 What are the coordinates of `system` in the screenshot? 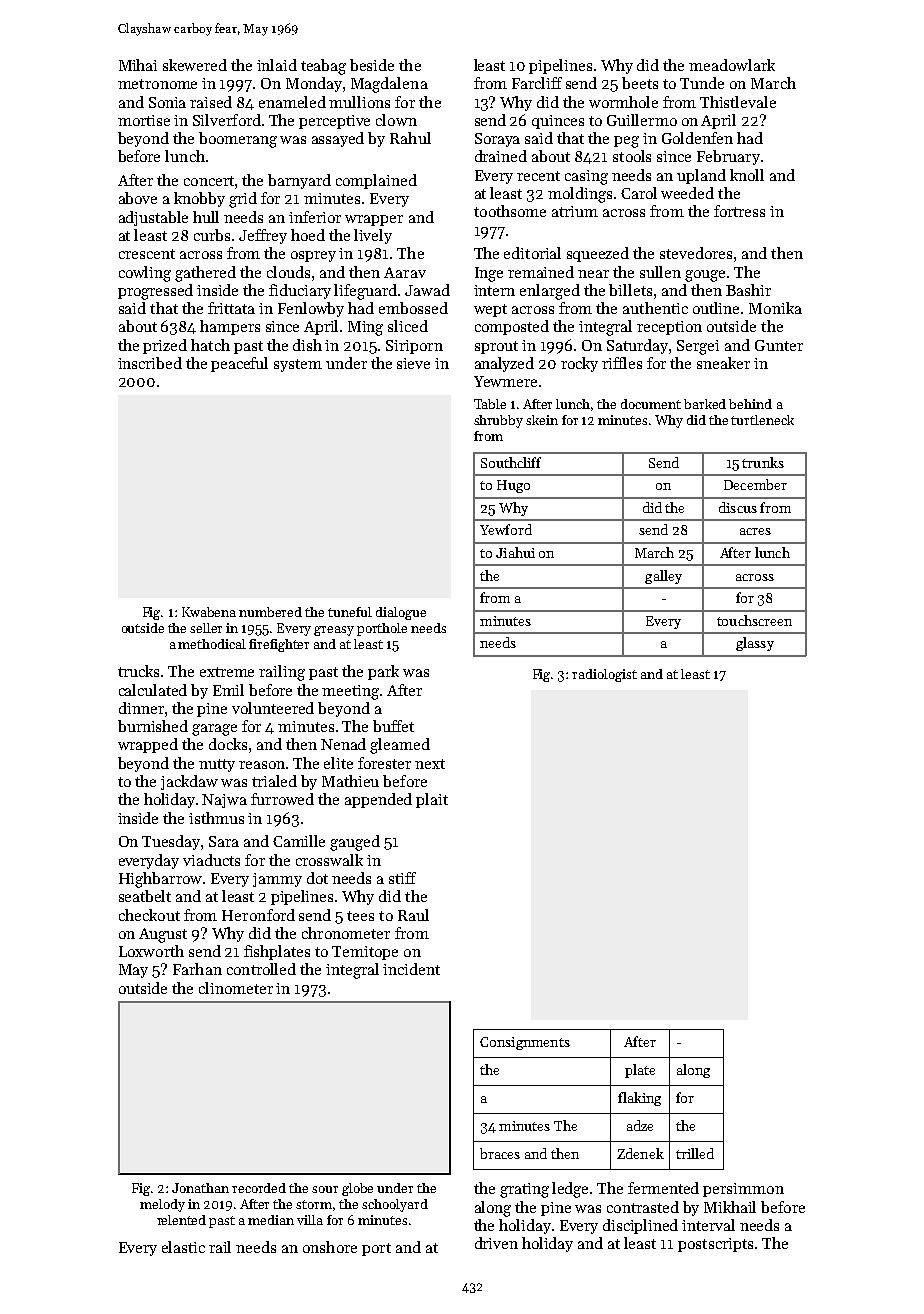 It's located at (298, 365).
